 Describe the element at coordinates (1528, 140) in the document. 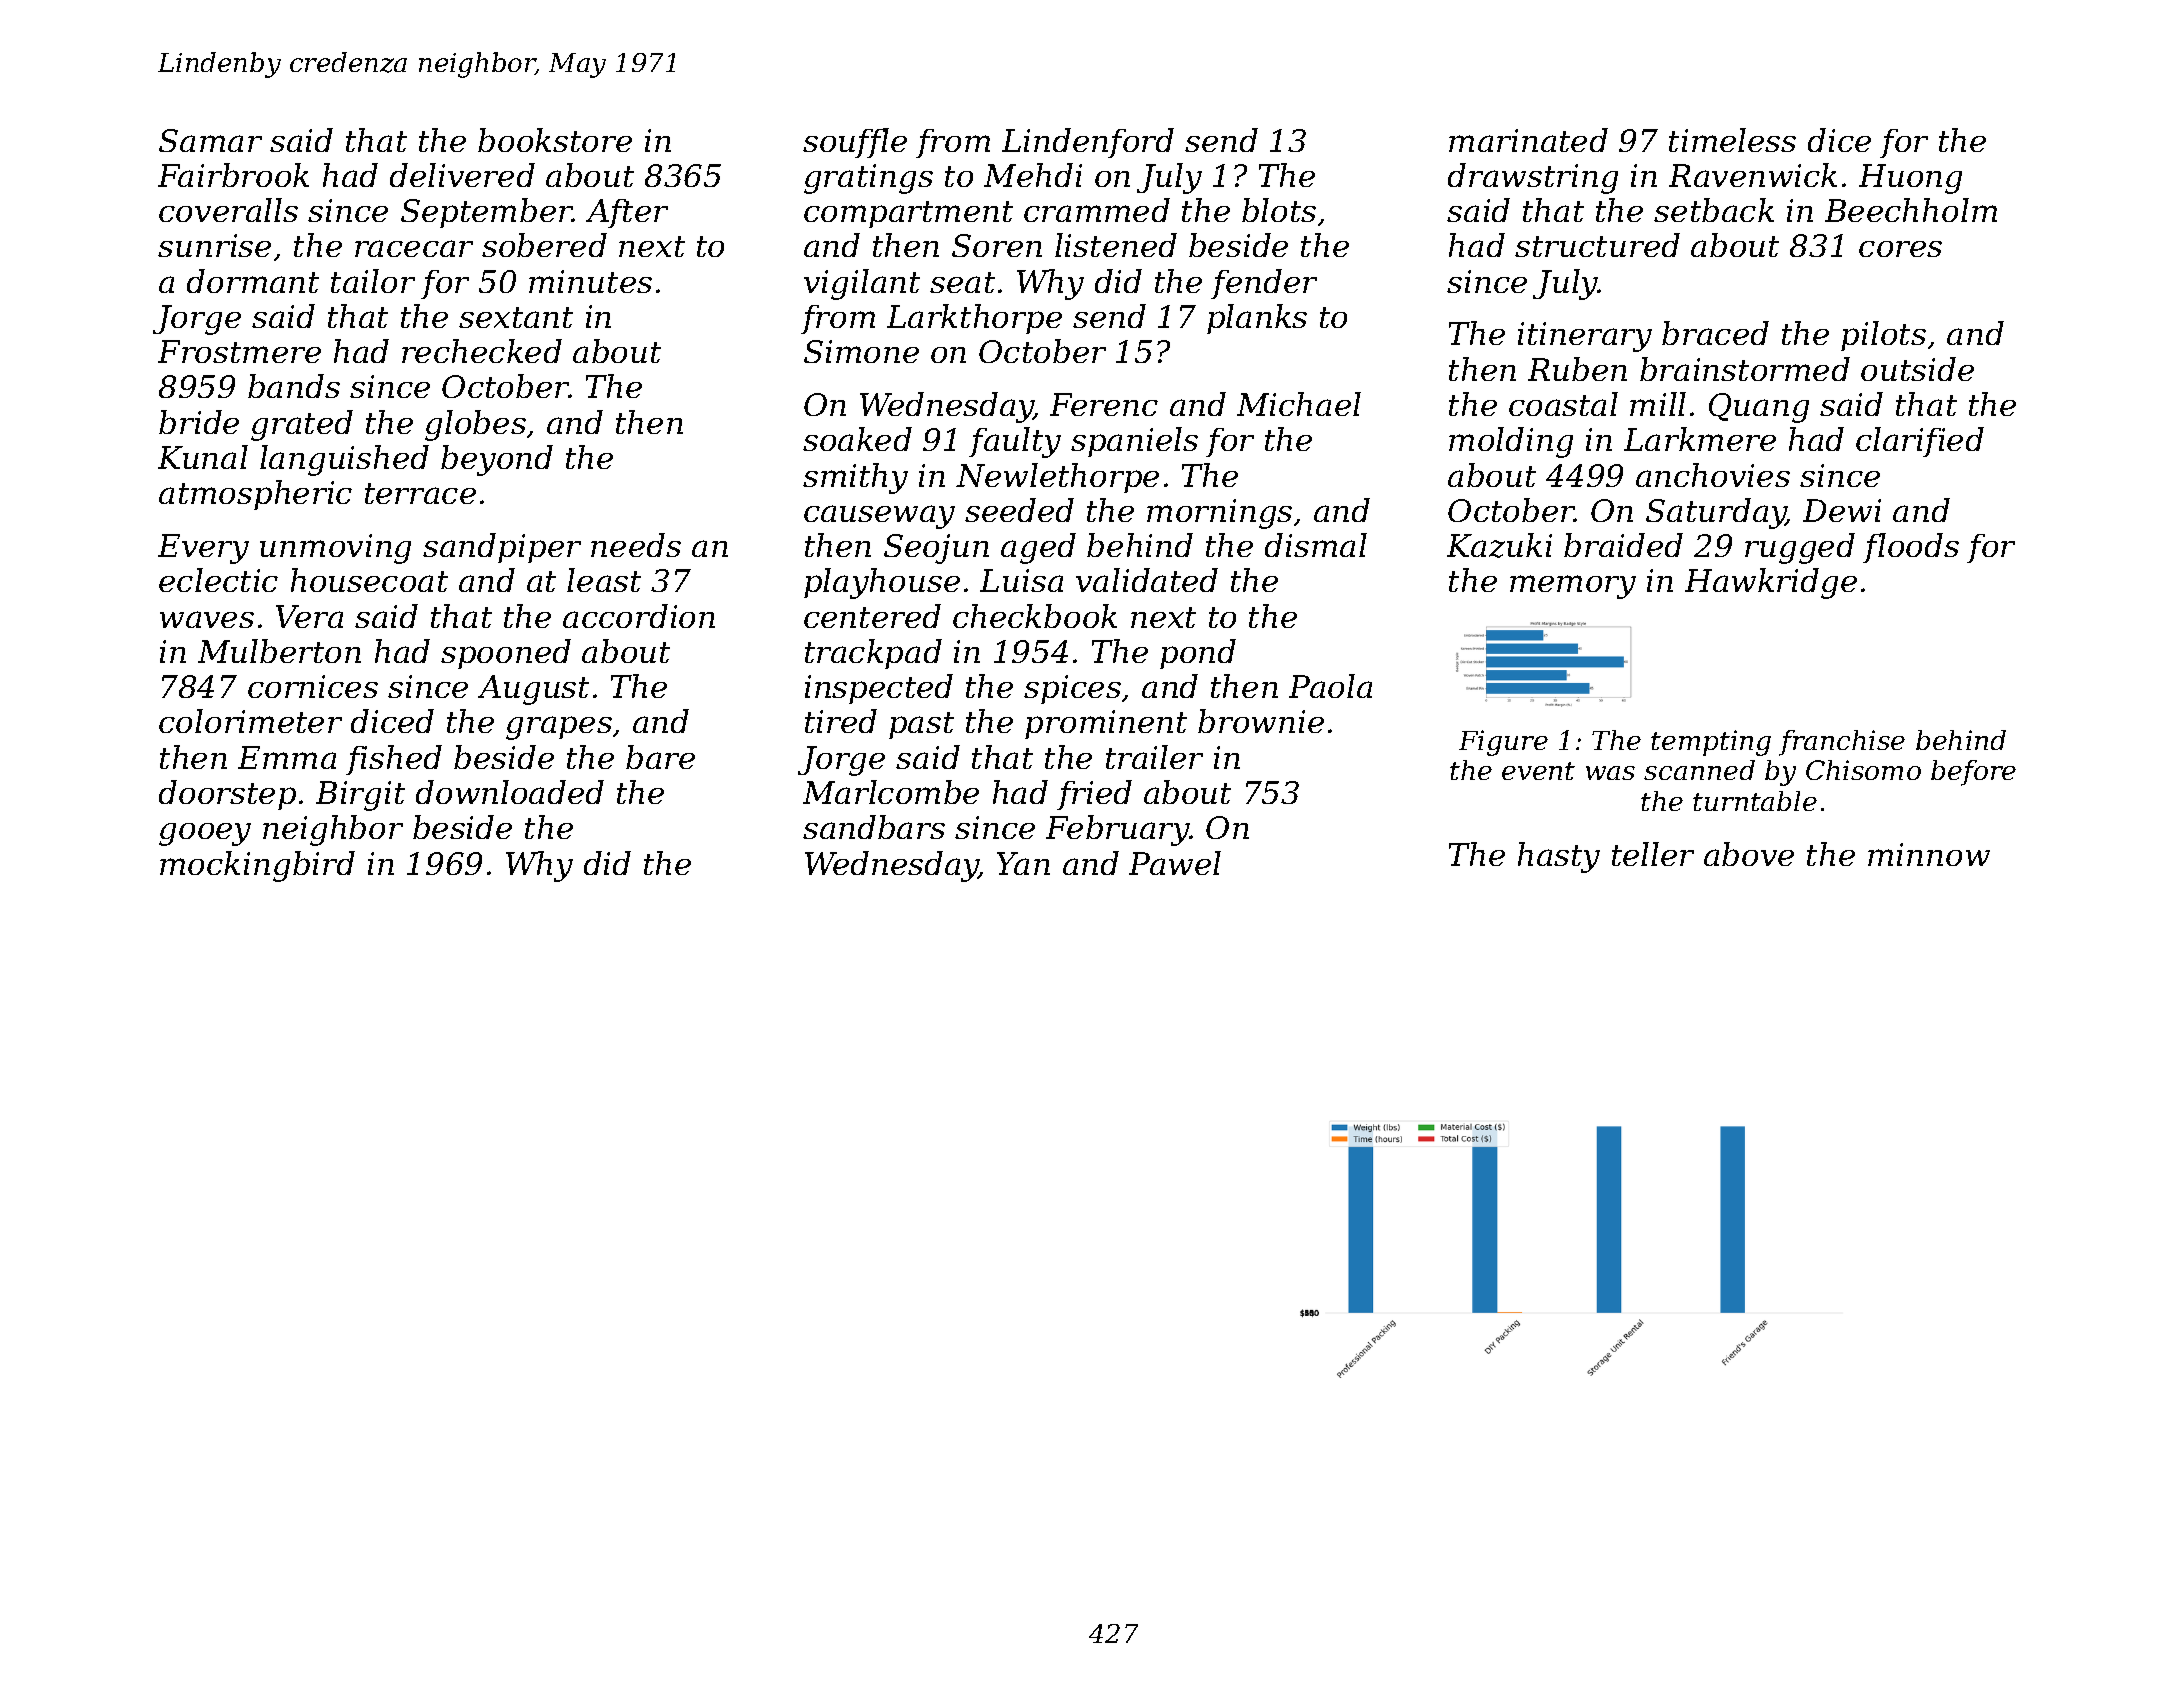

I see `marinated` at that location.
